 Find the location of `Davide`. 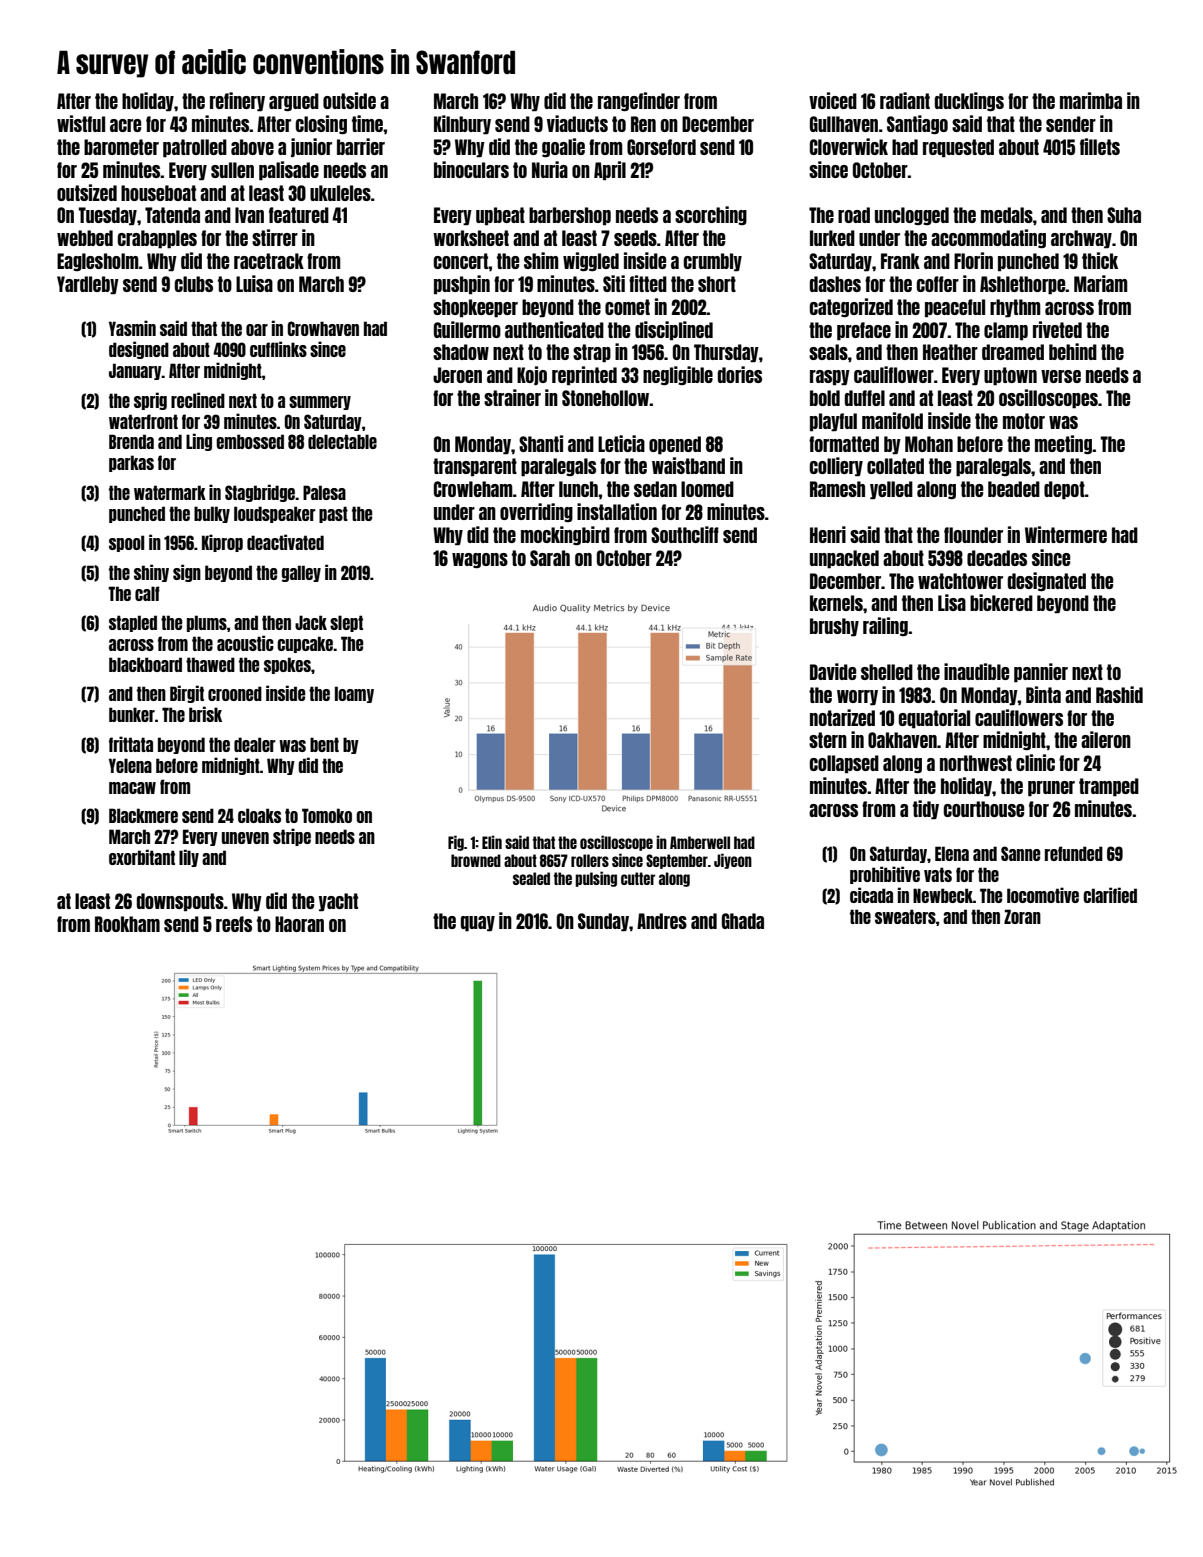

Davide is located at coordinates (833, 671).
